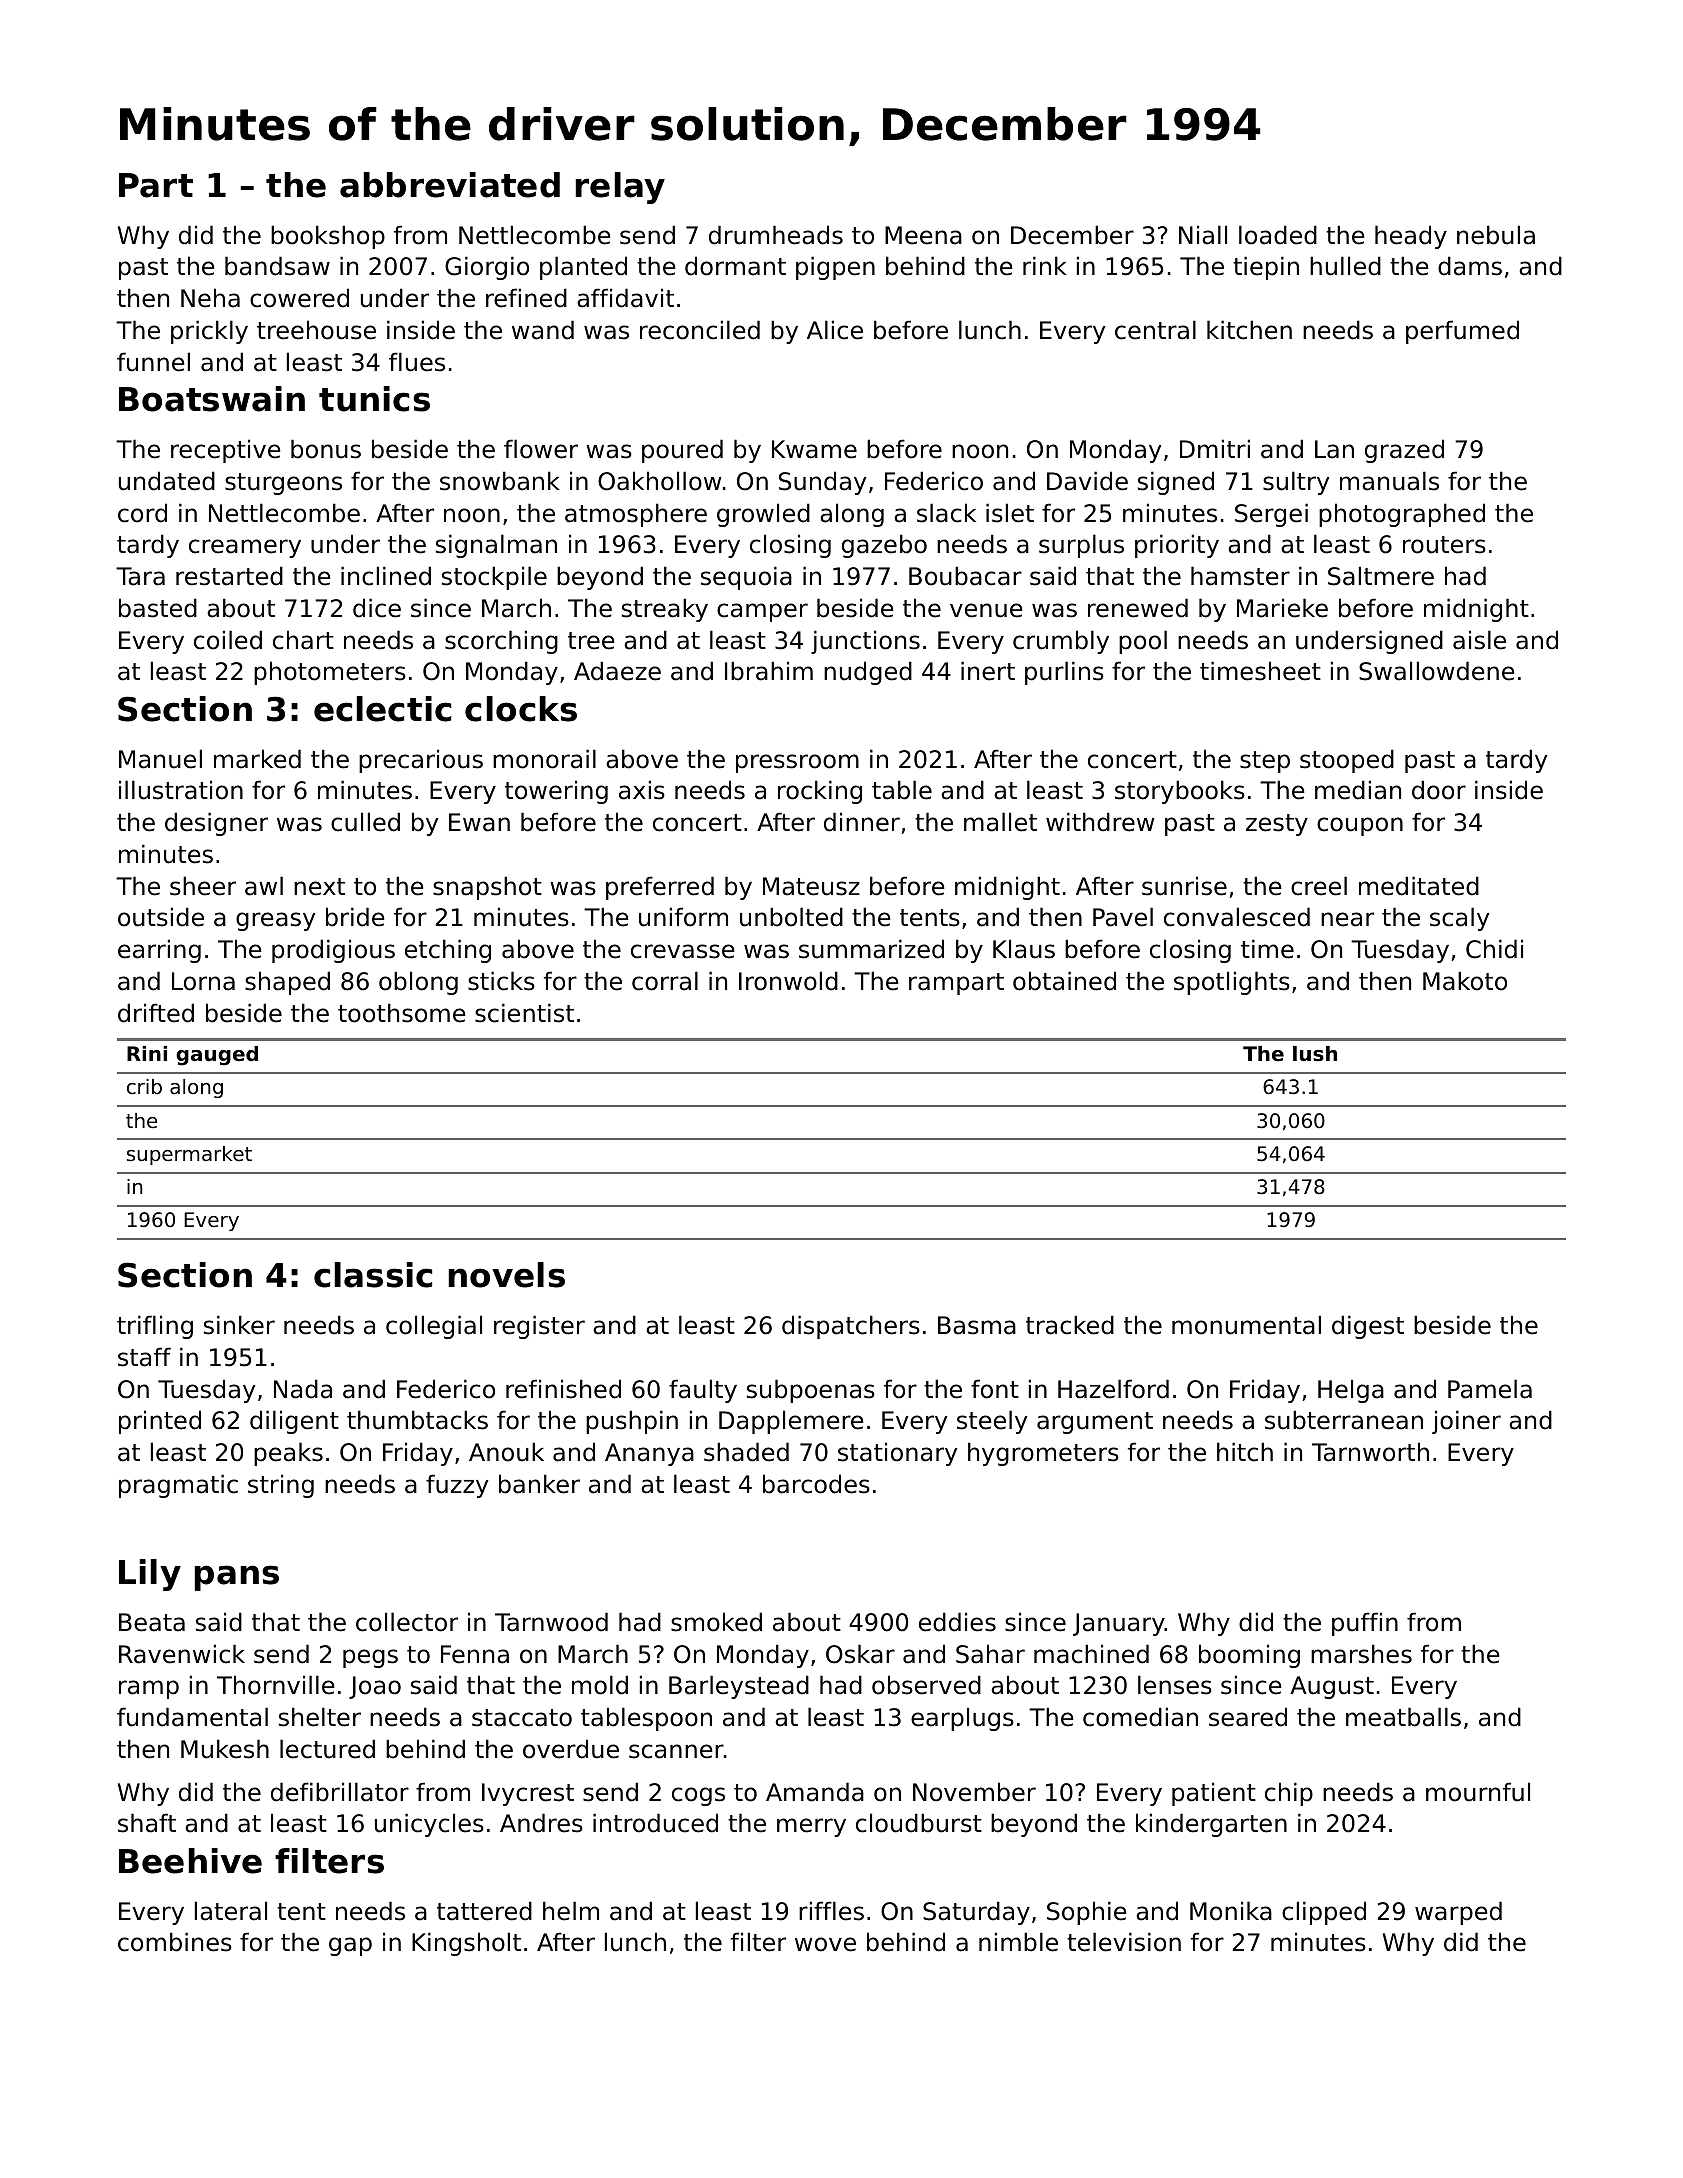  Describe the element at coordinates (884, 546) in the screenshot. I see `gazebo` at that location.
